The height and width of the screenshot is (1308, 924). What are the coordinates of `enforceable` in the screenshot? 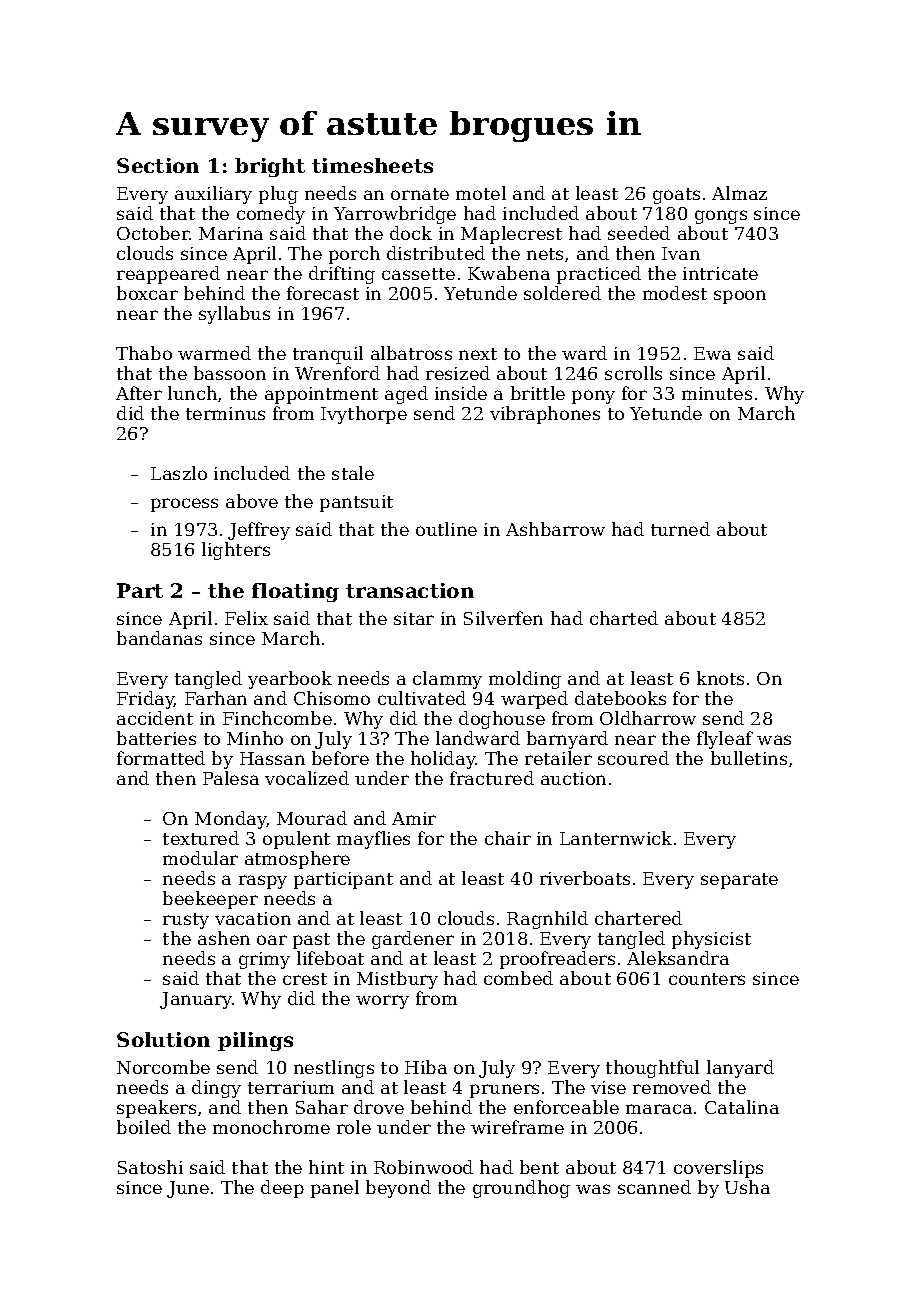 It's located at (566, 1107).
